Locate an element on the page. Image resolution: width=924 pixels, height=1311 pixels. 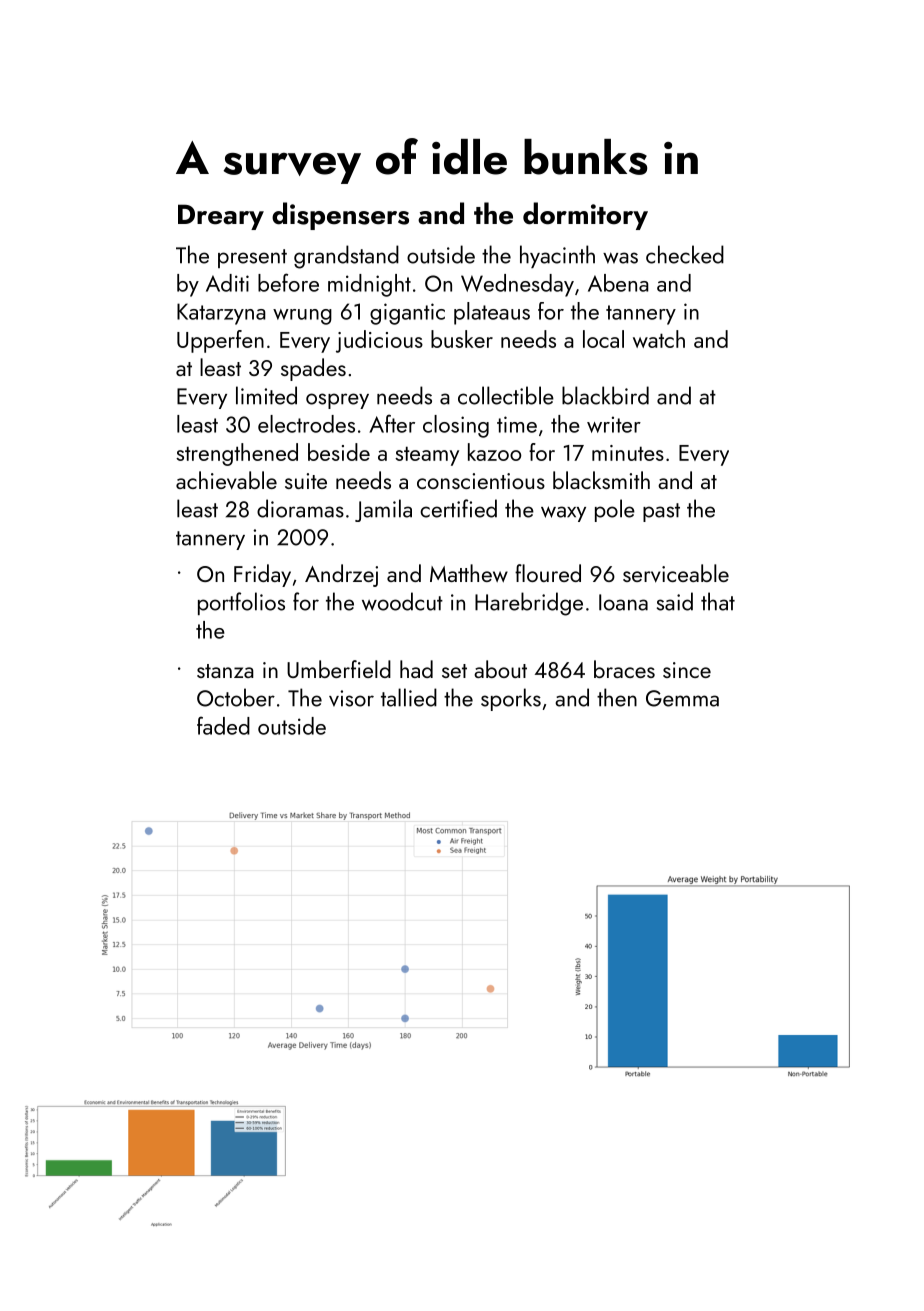
local is located at coordinates (603, 339).
